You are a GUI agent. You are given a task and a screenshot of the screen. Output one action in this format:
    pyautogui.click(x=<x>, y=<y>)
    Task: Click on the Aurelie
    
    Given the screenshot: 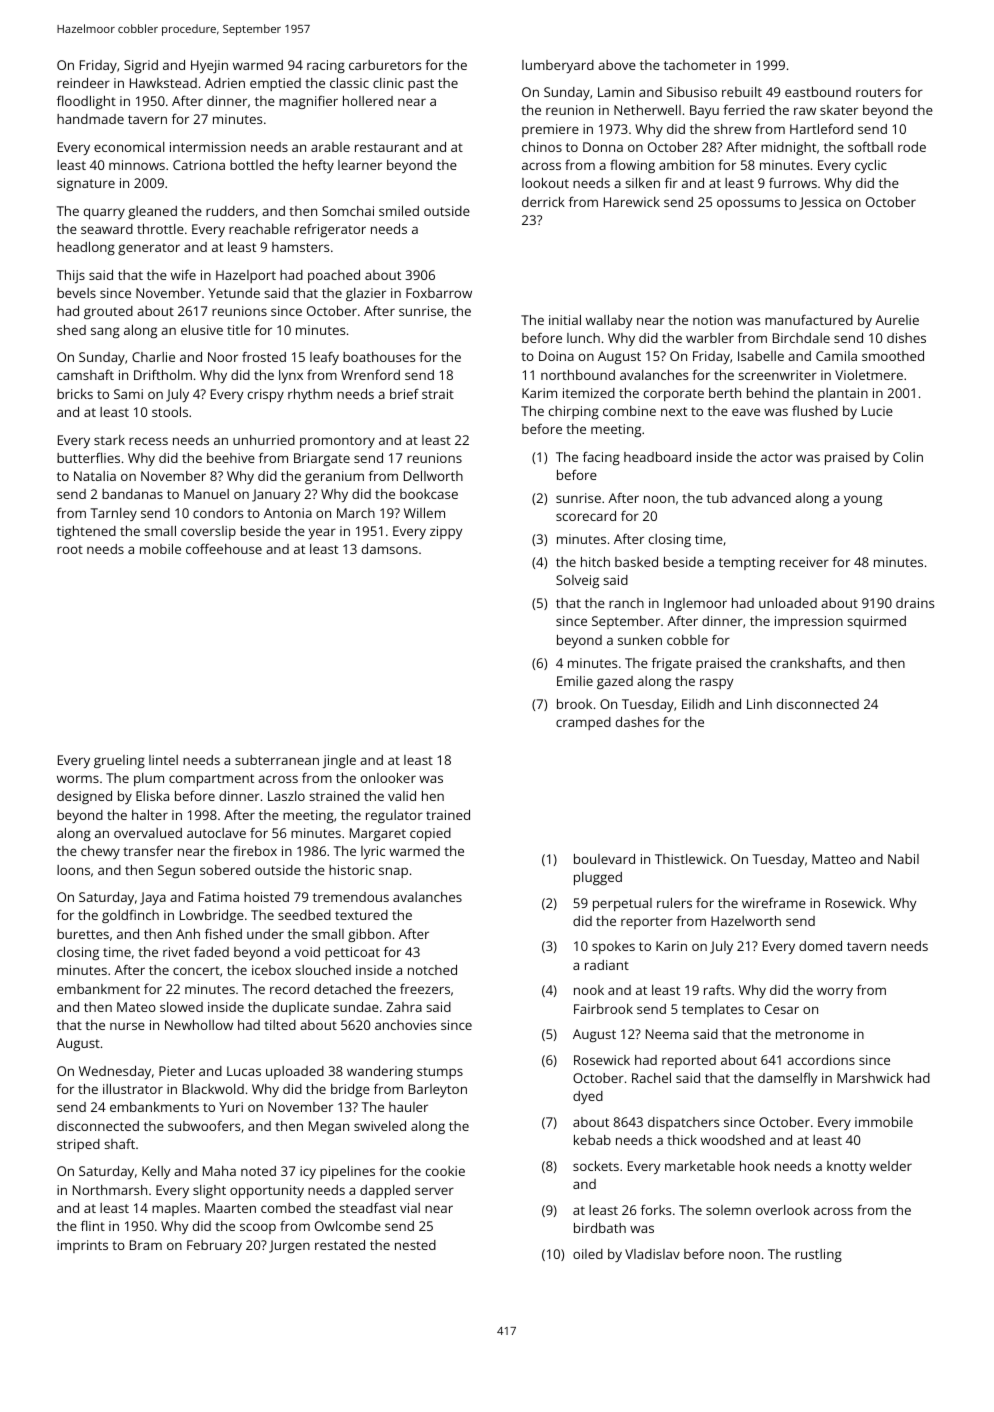 What is the action you would take?
    pyautogui.click(x=897, y=320)
